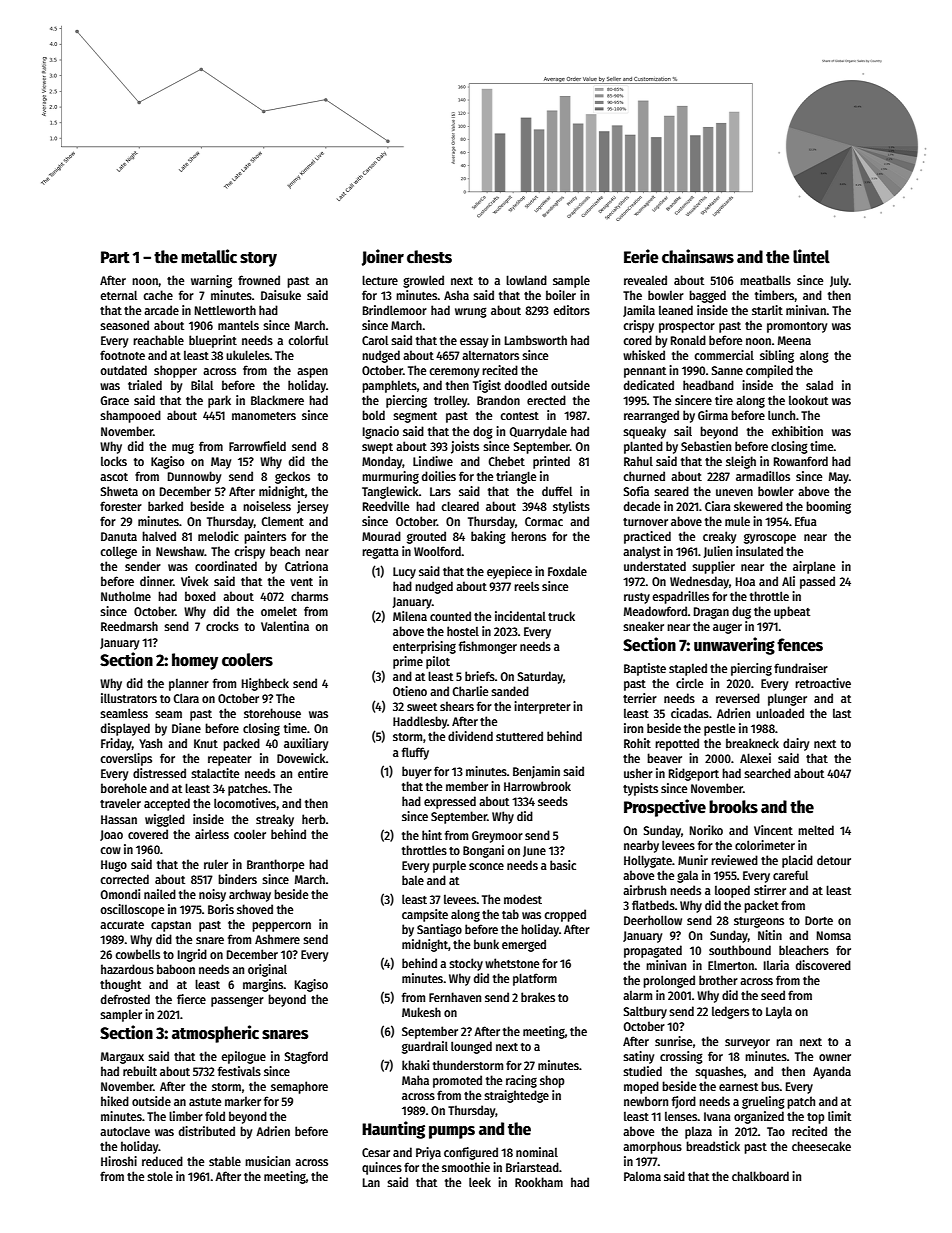  Describe the element at coordinates (834, 935) in the screenshot. I see `Nomsa` at that location.
